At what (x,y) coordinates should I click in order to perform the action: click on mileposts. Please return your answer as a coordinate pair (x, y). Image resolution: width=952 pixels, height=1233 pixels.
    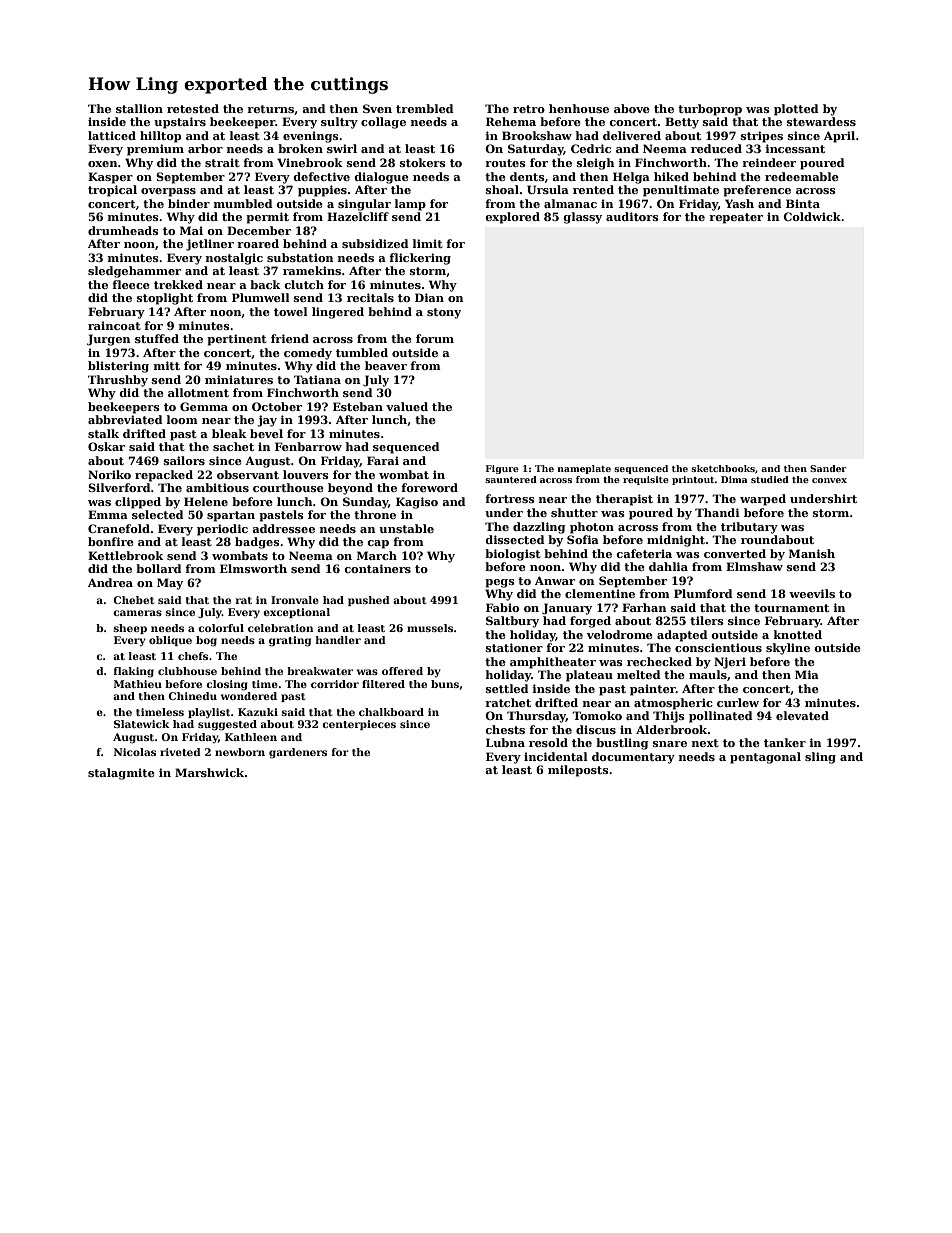
    Looking at the image, I should click on (578, 771).
